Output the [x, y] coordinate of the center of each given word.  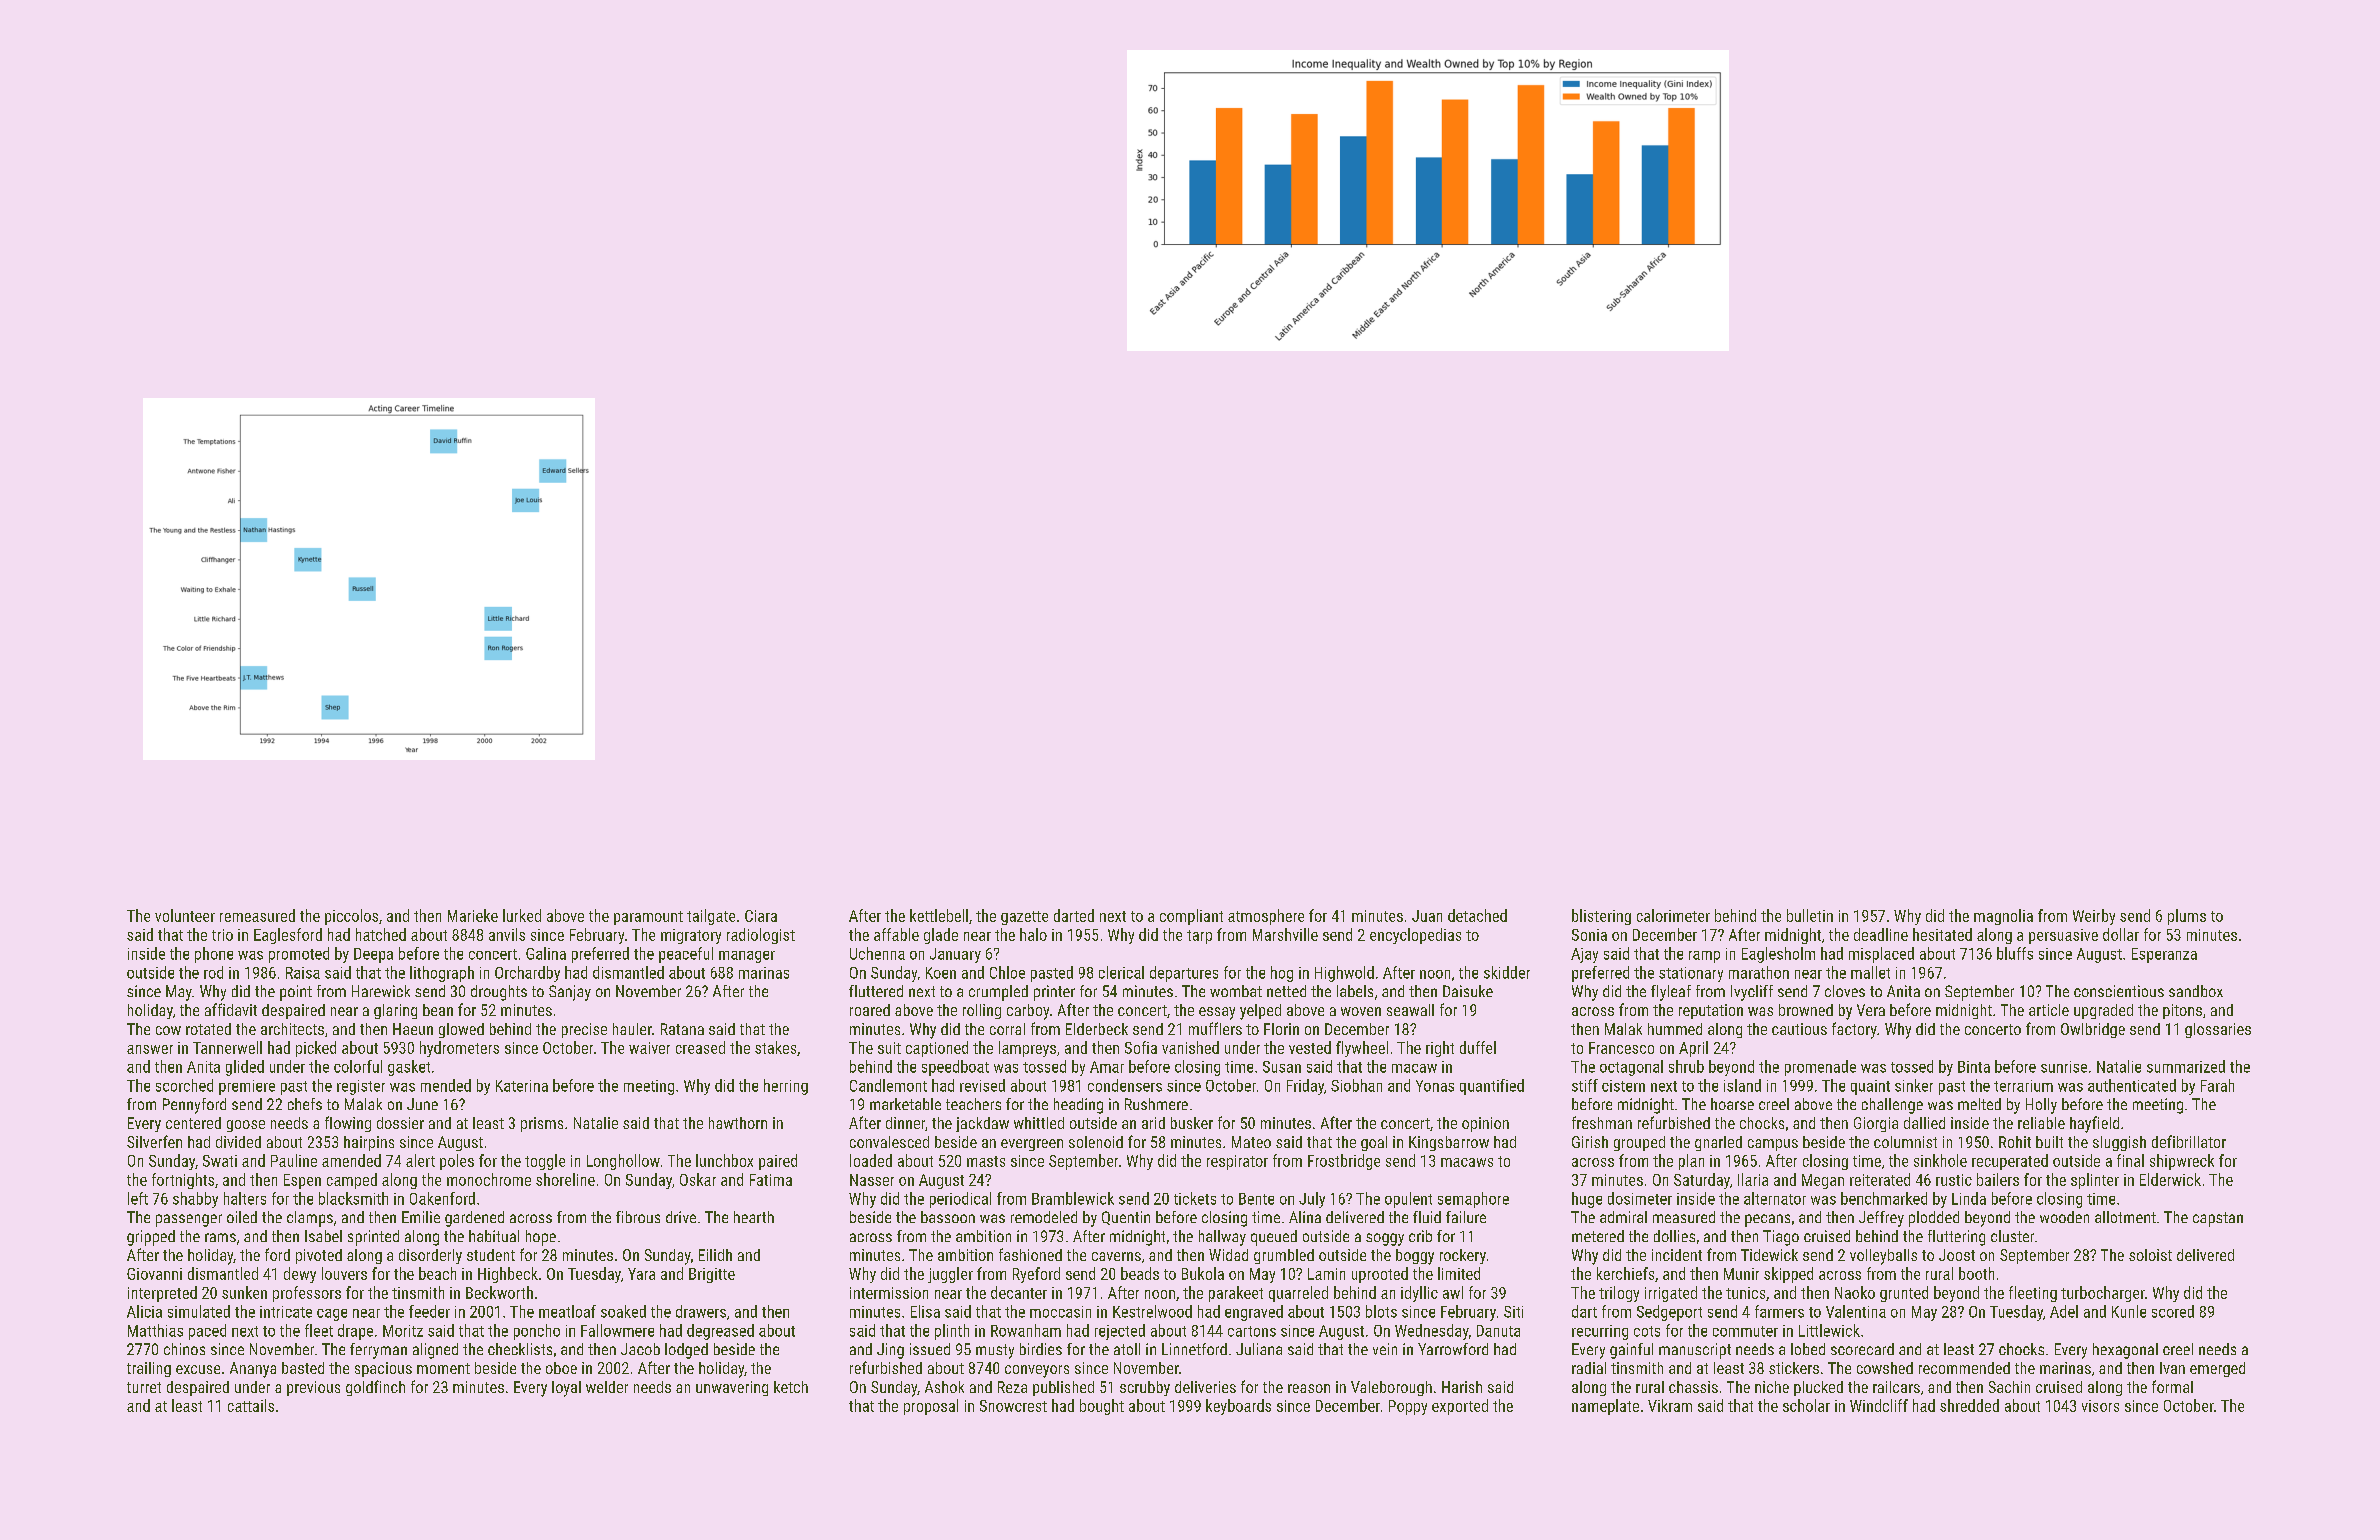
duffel [1478, 1047]
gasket [409, 1068]
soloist [2150, 1255]
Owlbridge [2093, 1030]
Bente [1256, 1199]
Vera [1871, 1010]
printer [1054, 993]
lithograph [442, 974]
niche [1772, 1387]
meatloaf [567, 1311]
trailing [149, 1369]
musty [995, 1351]
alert [420, 1160]
